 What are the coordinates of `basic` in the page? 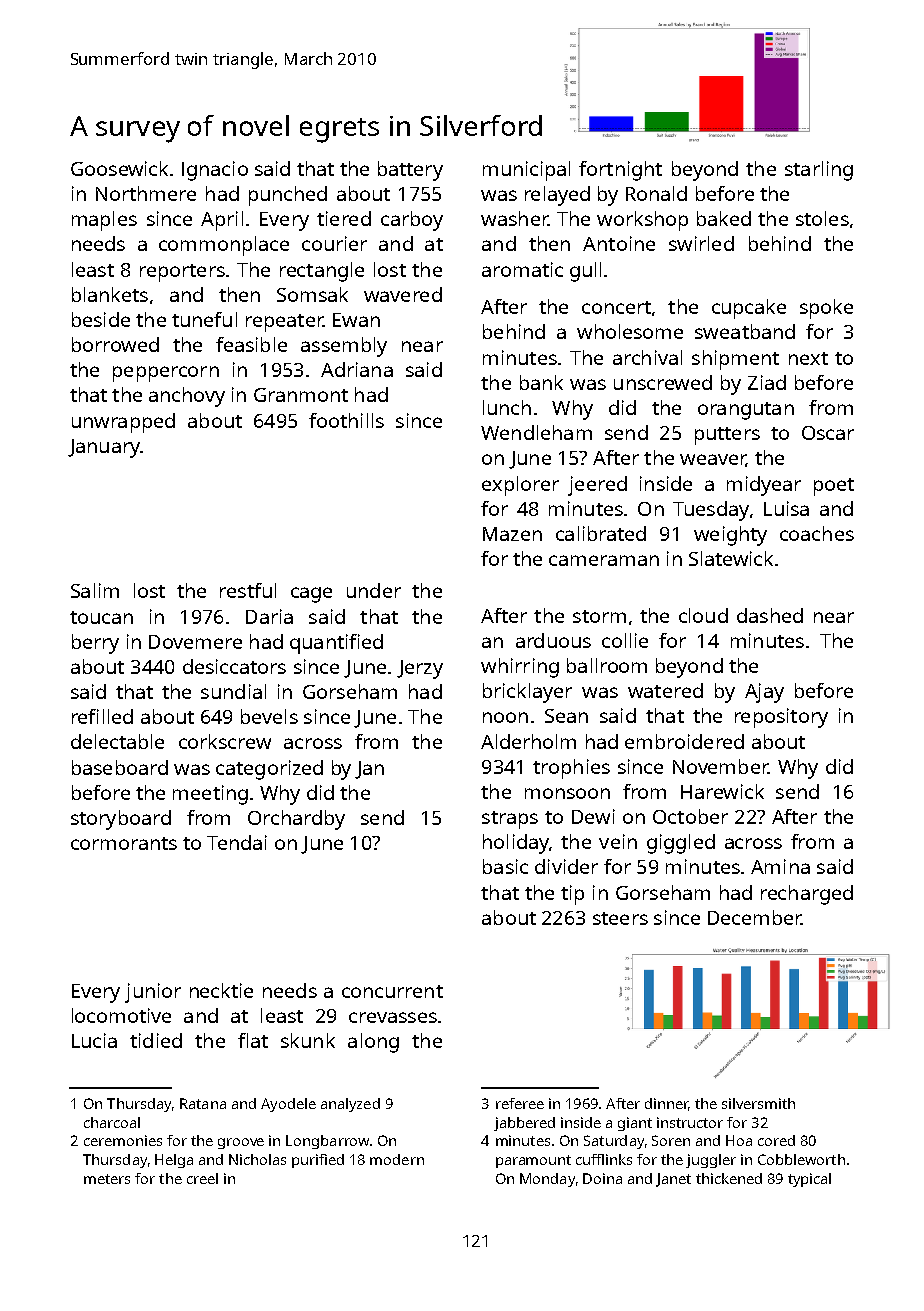 It's located at (505, 866).
